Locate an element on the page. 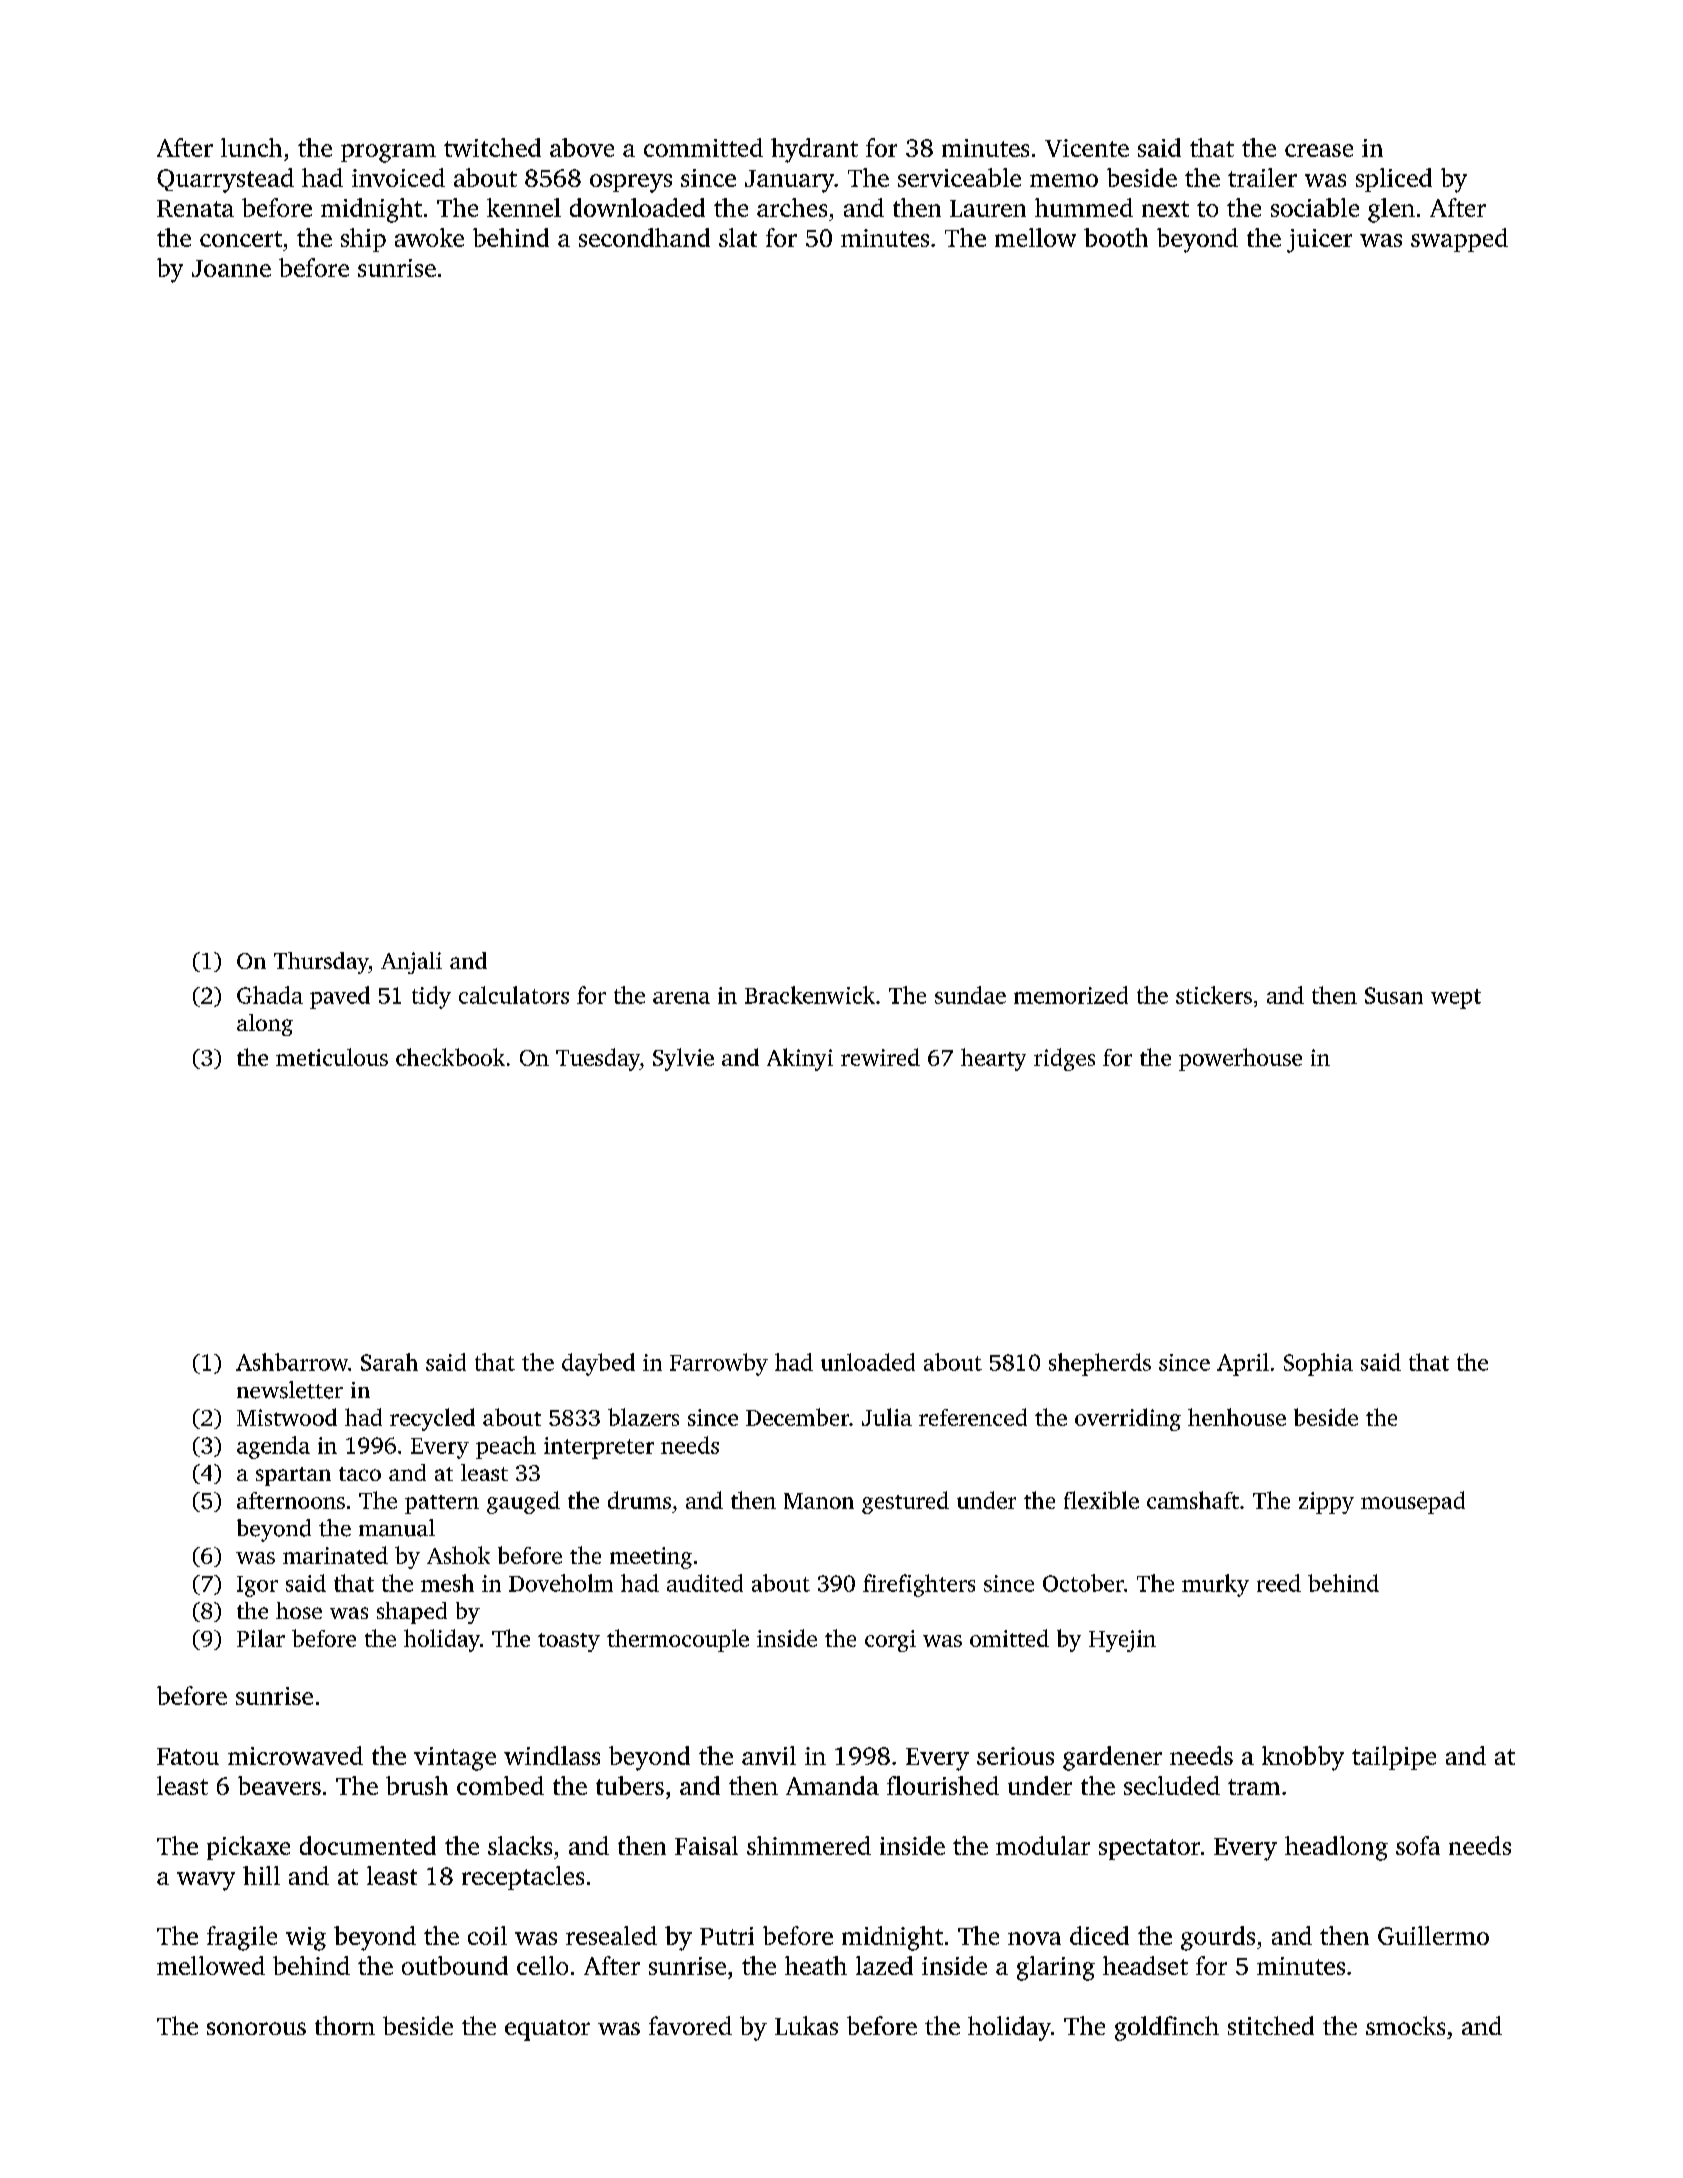 This image has width=1683, height=2178. modular is located at coordinates (1043, 1845).
